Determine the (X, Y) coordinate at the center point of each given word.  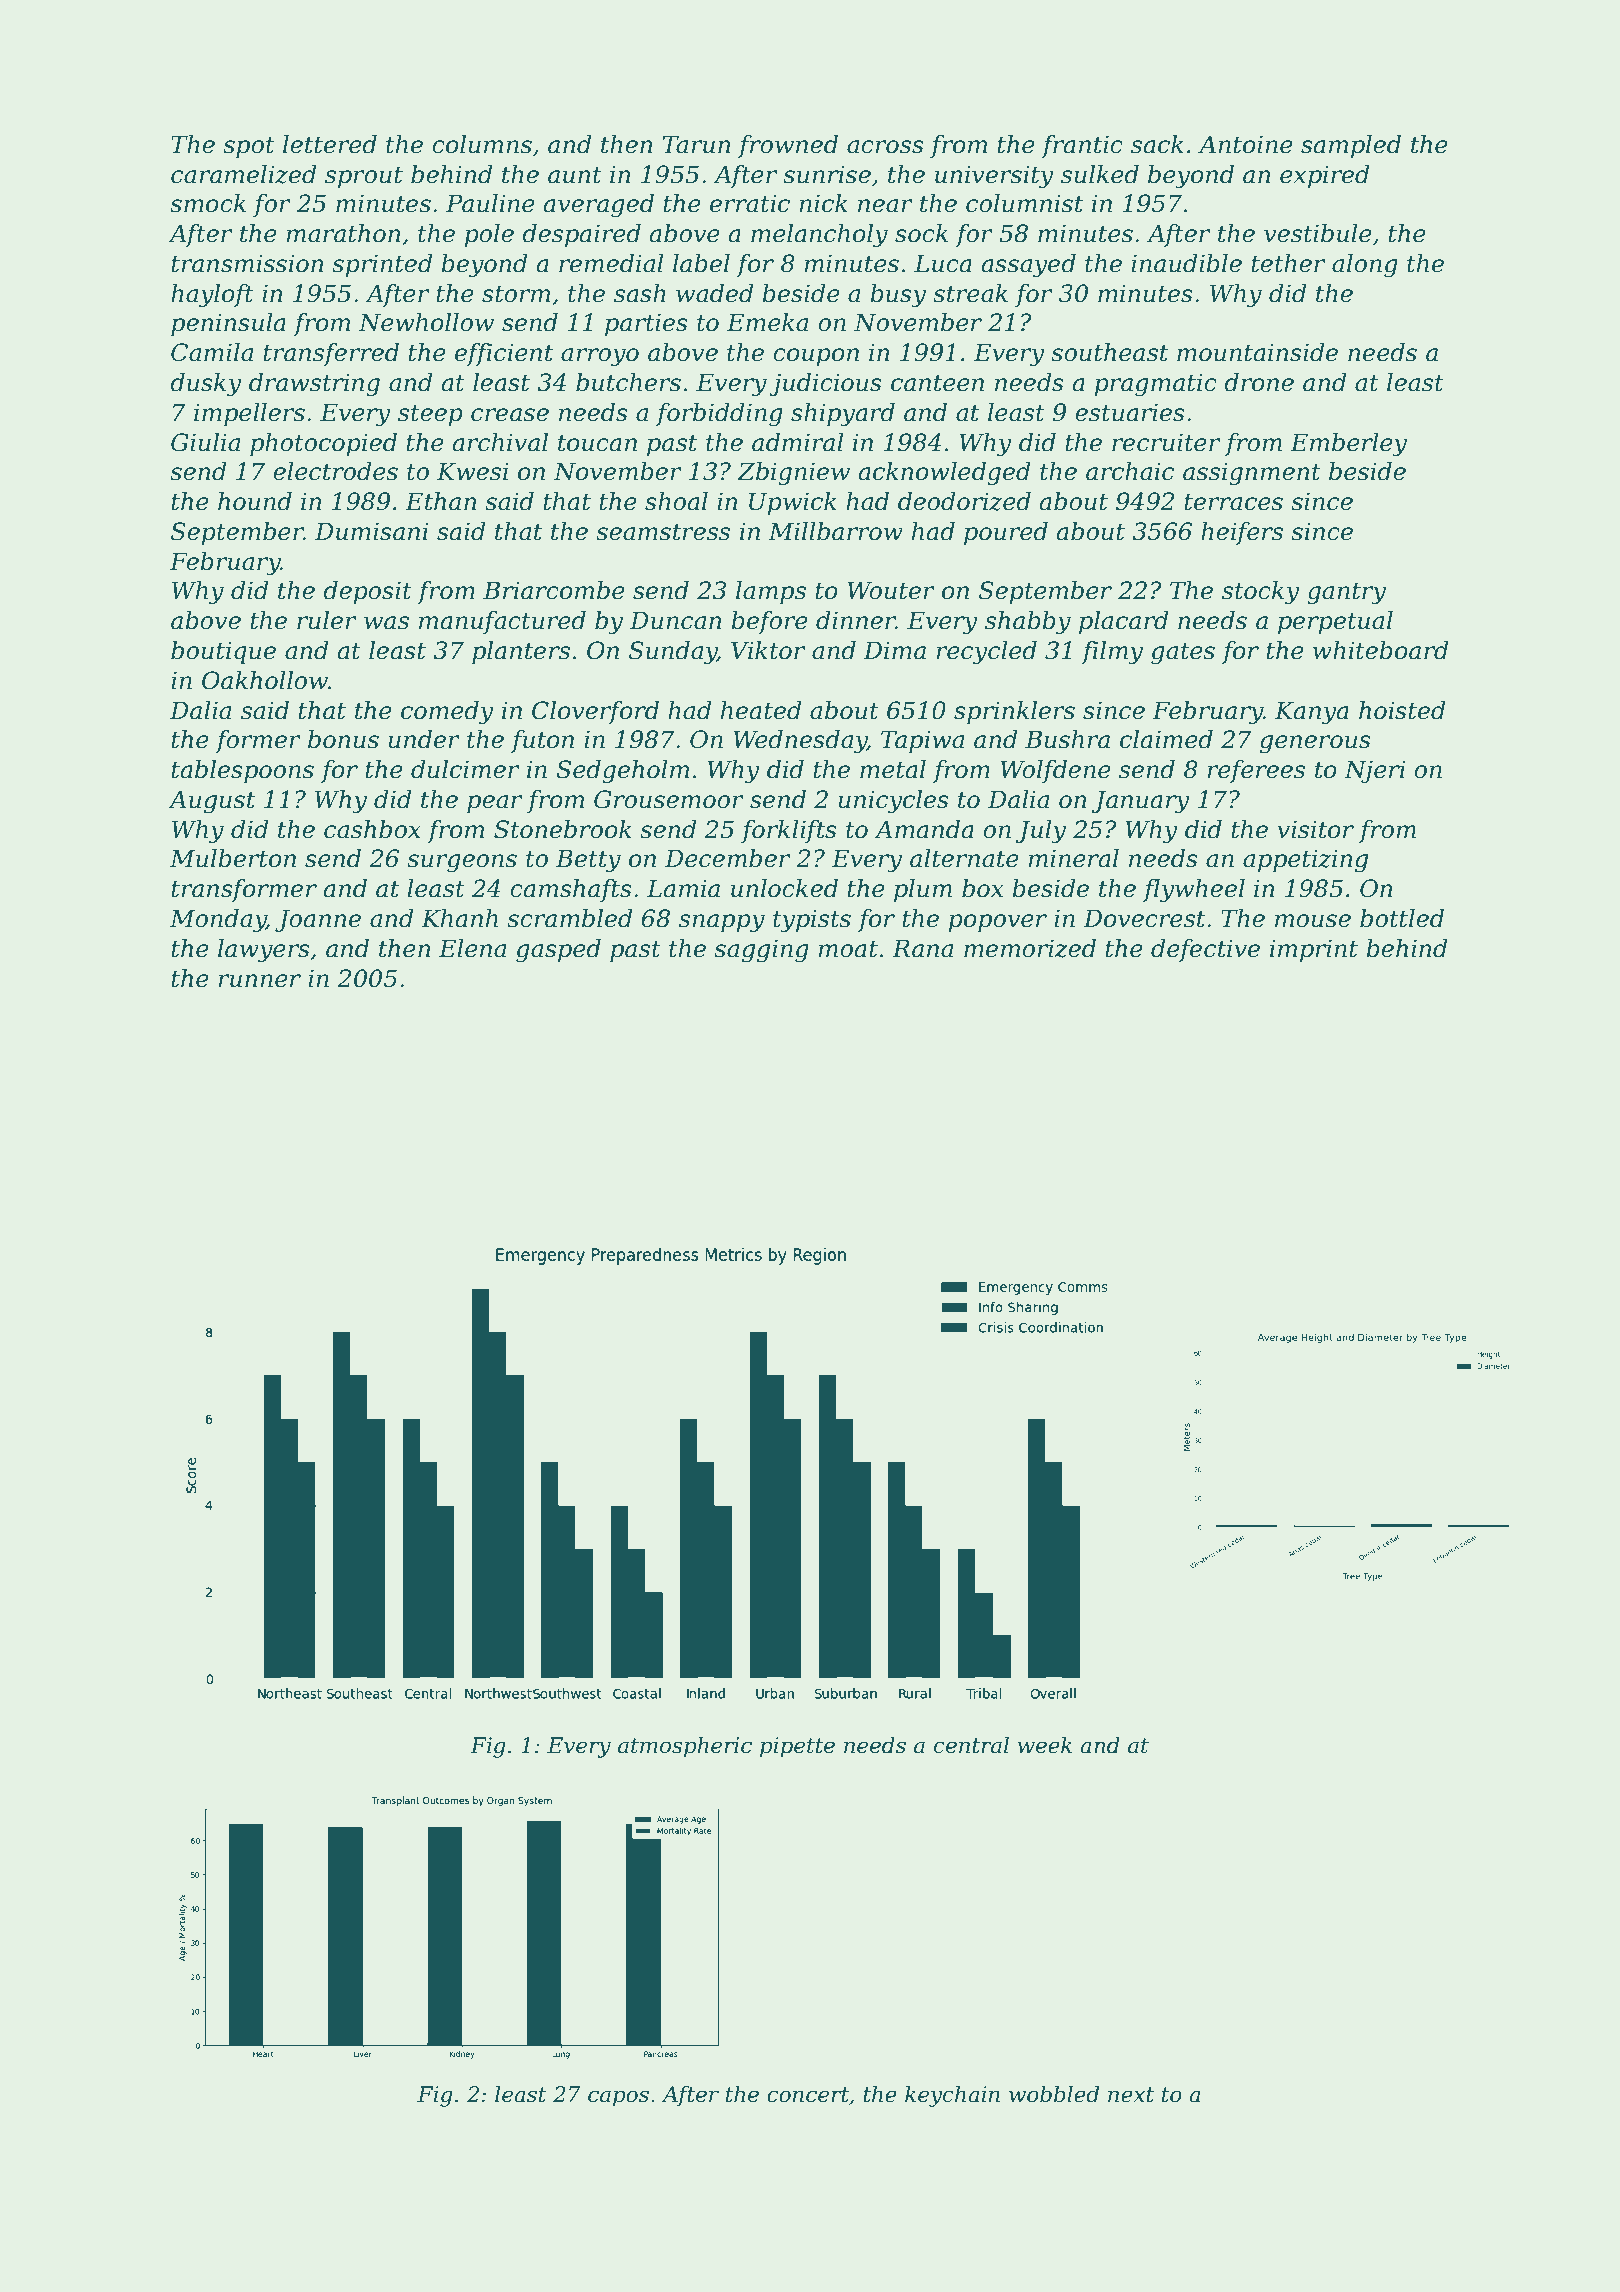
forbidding (719, 415)
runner (259, 981)
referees (1256, 771)
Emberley (1348, 445)
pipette (797, 1747)
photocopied (323, 444)
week (1045, 1745)
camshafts (571, 890)
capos (618, 2098)
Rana (922, 948)
